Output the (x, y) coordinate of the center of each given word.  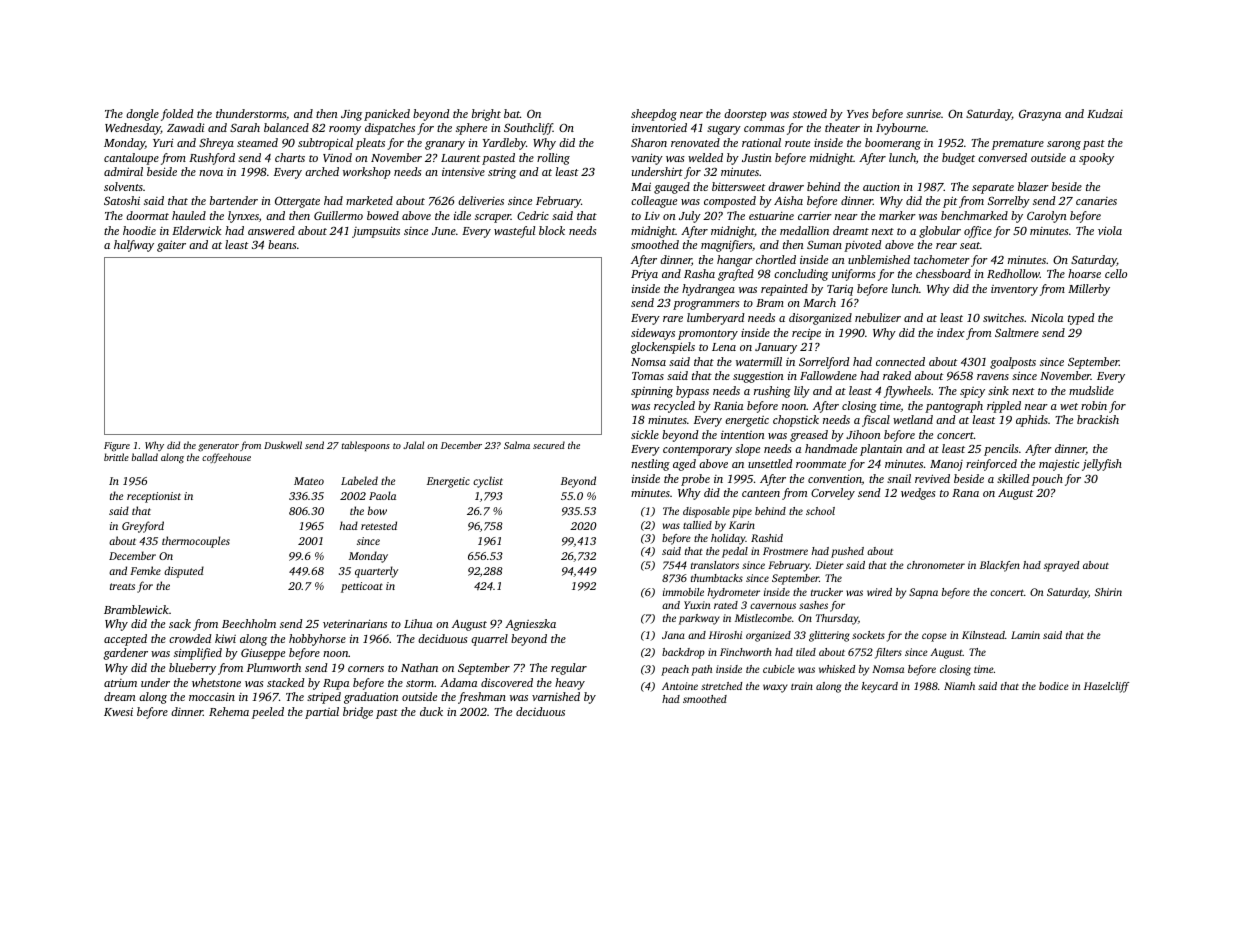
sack (180, 623)
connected (900, 361)
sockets (868, 635)
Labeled (359, 480)
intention (743, 435)
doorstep (745, 115)
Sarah (245, 127)
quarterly (376, 572)
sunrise (923, 113)
